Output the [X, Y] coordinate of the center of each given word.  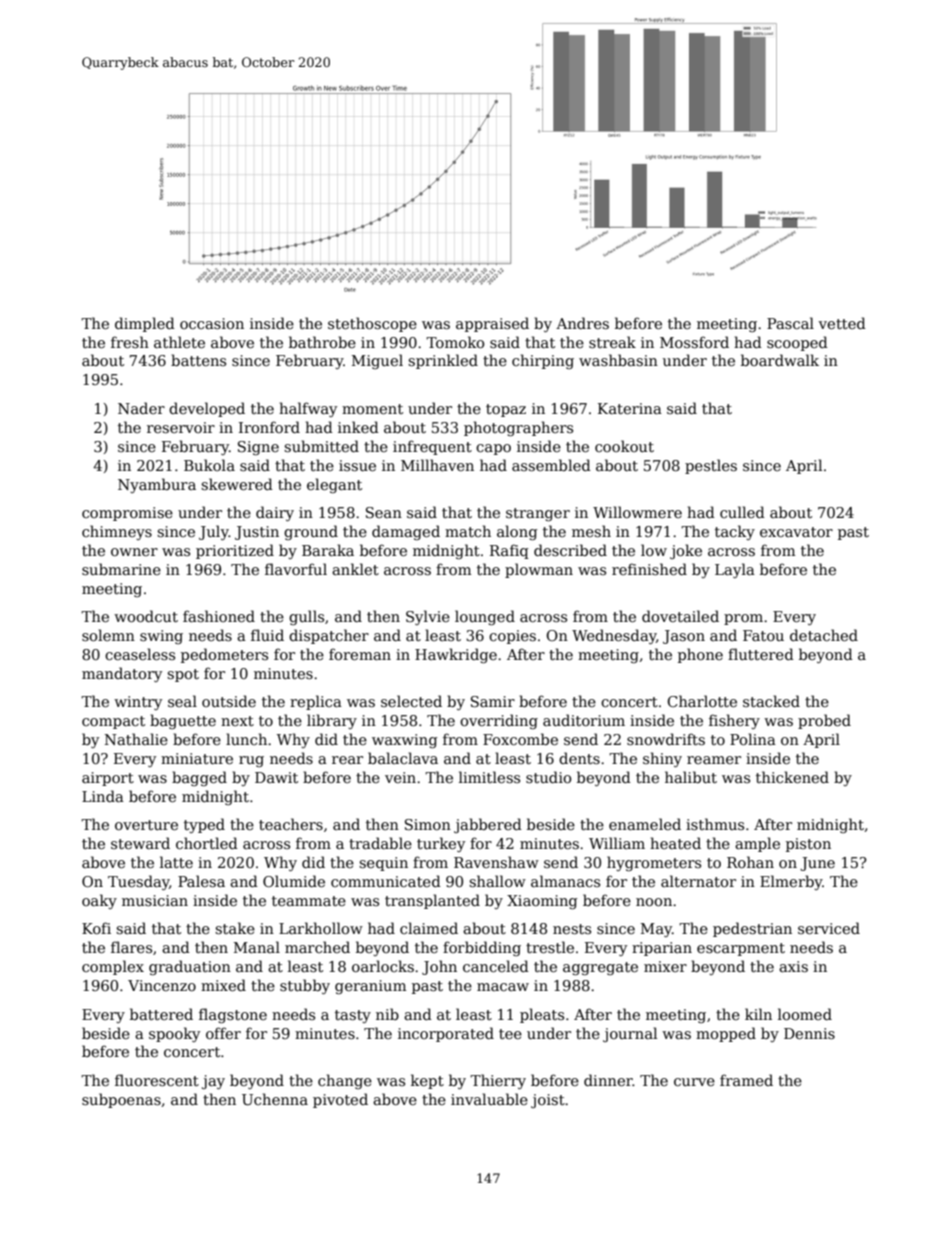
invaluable [489, 1099]
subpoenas [121, 1100]
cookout [624, 446]
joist [548, 1101]
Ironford [269, 427]
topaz [506, 410]
